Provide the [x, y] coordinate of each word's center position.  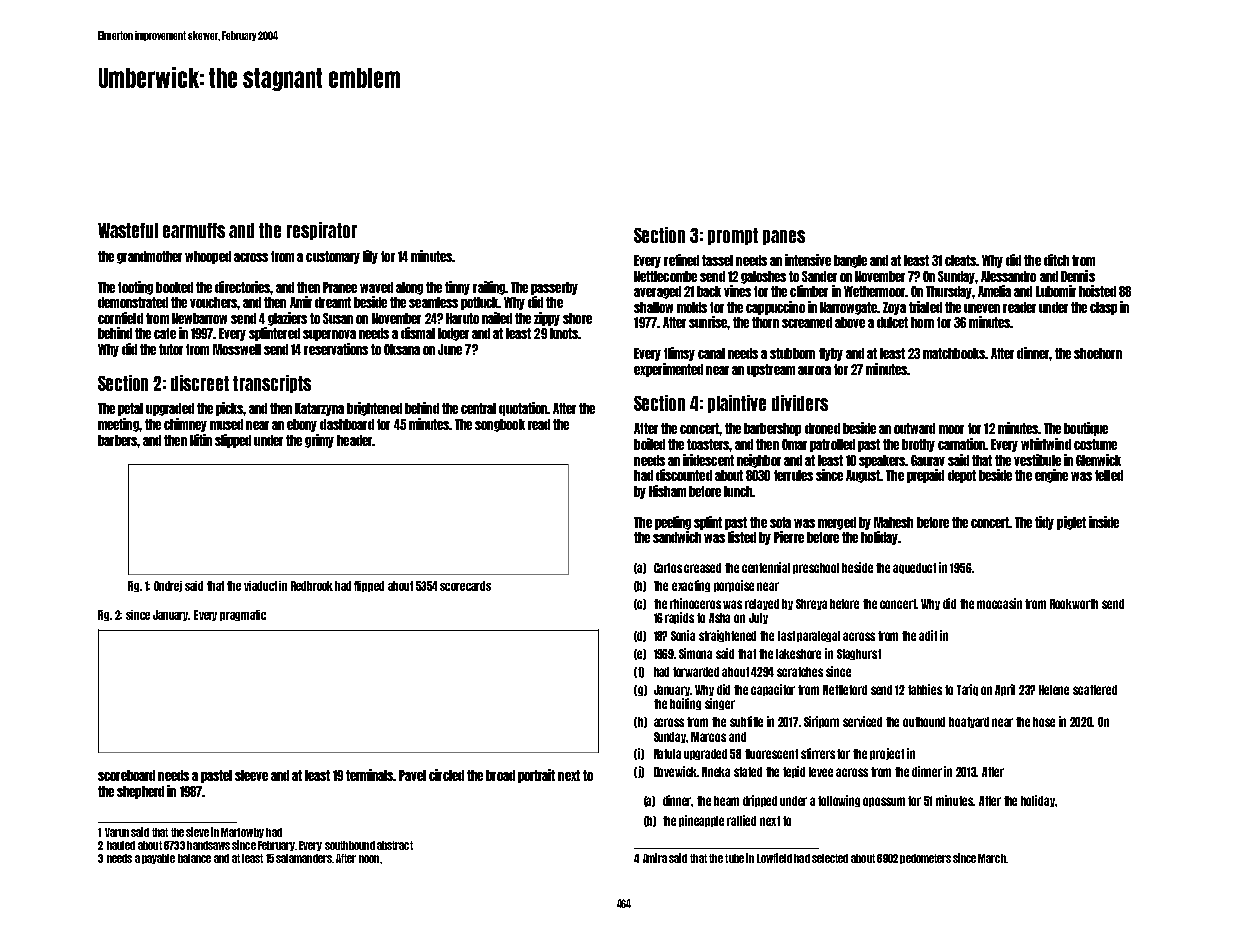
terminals [370, 775]
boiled [649, 444]
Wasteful [128, 230]
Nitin [201, 440]
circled [446, 775]
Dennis [1078, 276]
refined [681, 260]
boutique [1086, 429]
